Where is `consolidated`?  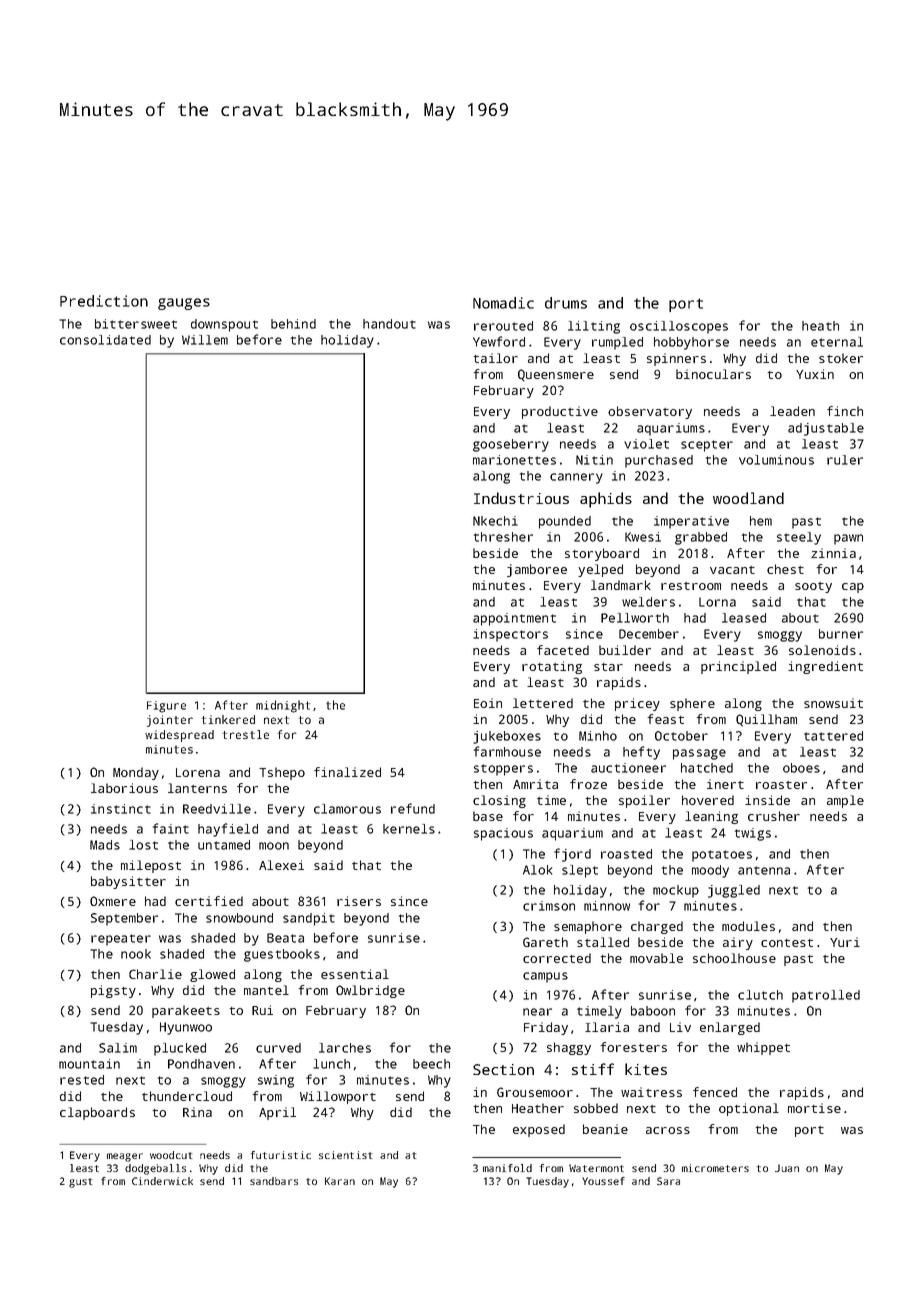 consolidated is located at coordinates (105, 340).
